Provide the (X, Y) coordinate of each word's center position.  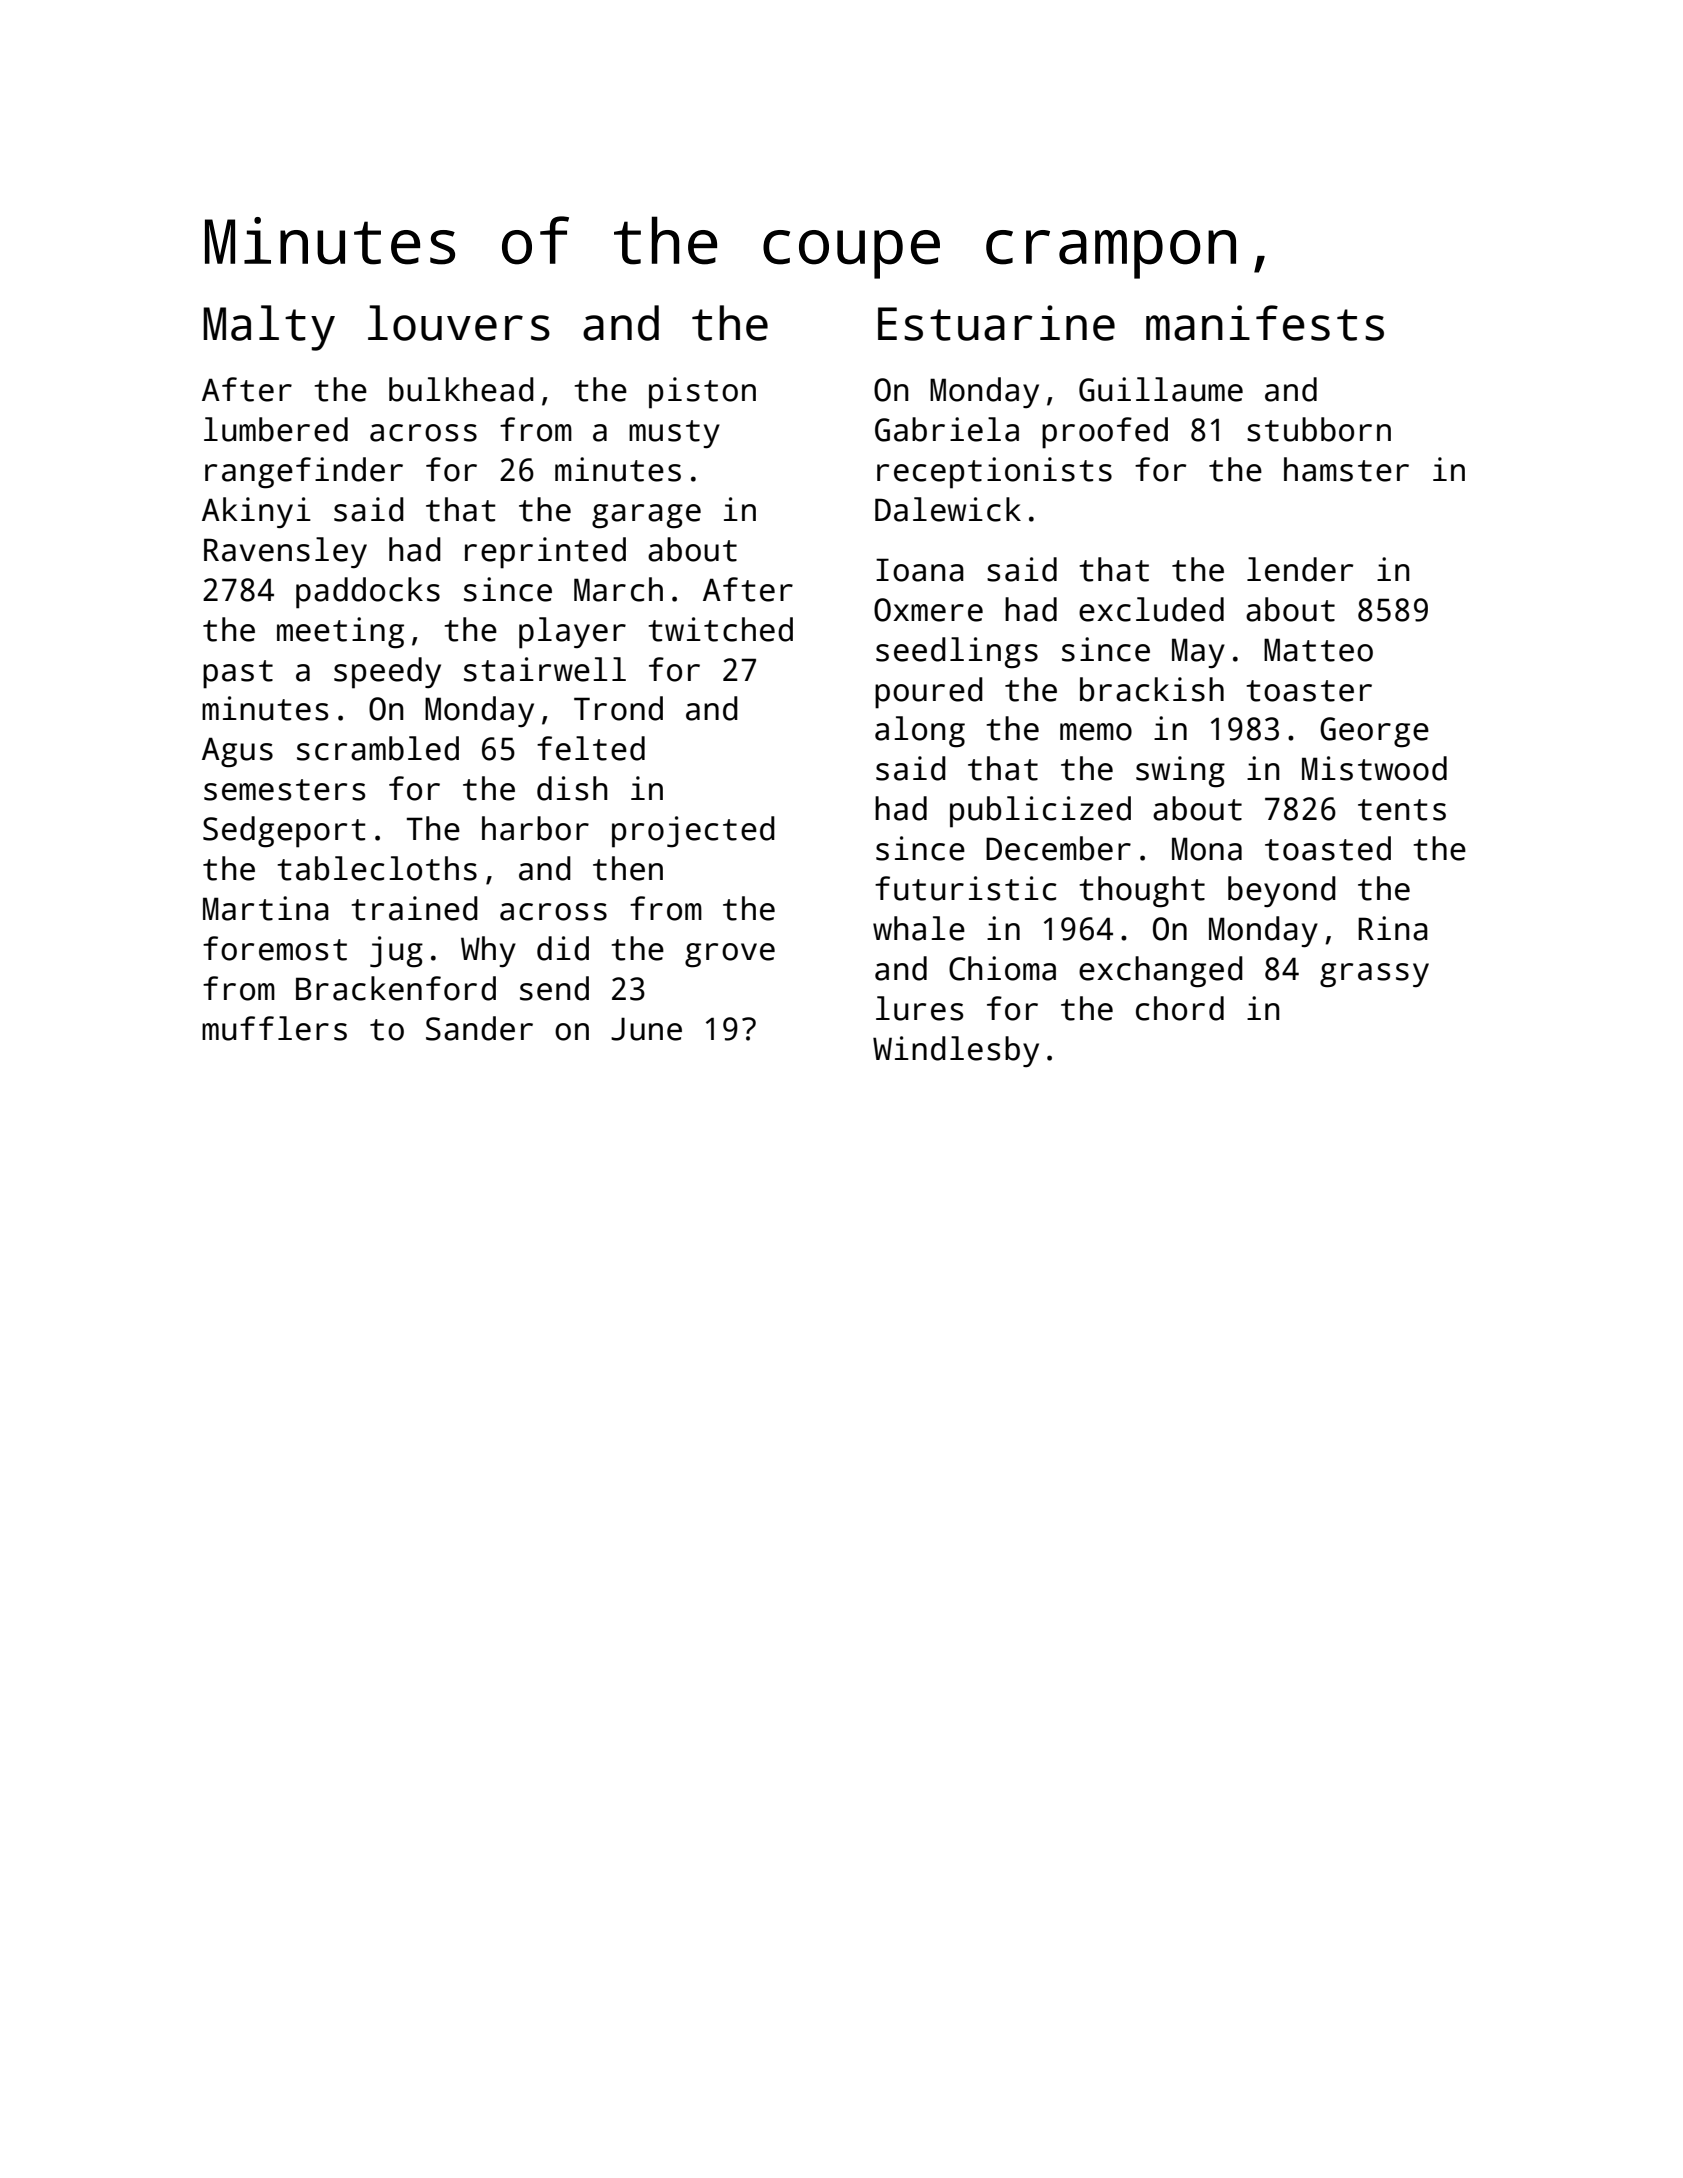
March (618, 589)
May (1198, 653)
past (238, 674)
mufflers (274, 1028)
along (920, 732)
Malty (269, 328)
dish (572, 788)
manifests (1265, 323)
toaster (1309, 691)
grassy (1374, 975)
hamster (1346, 469)
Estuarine (996, 323)
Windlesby (956, 1051)
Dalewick (948, 509)
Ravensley (285, 552)
